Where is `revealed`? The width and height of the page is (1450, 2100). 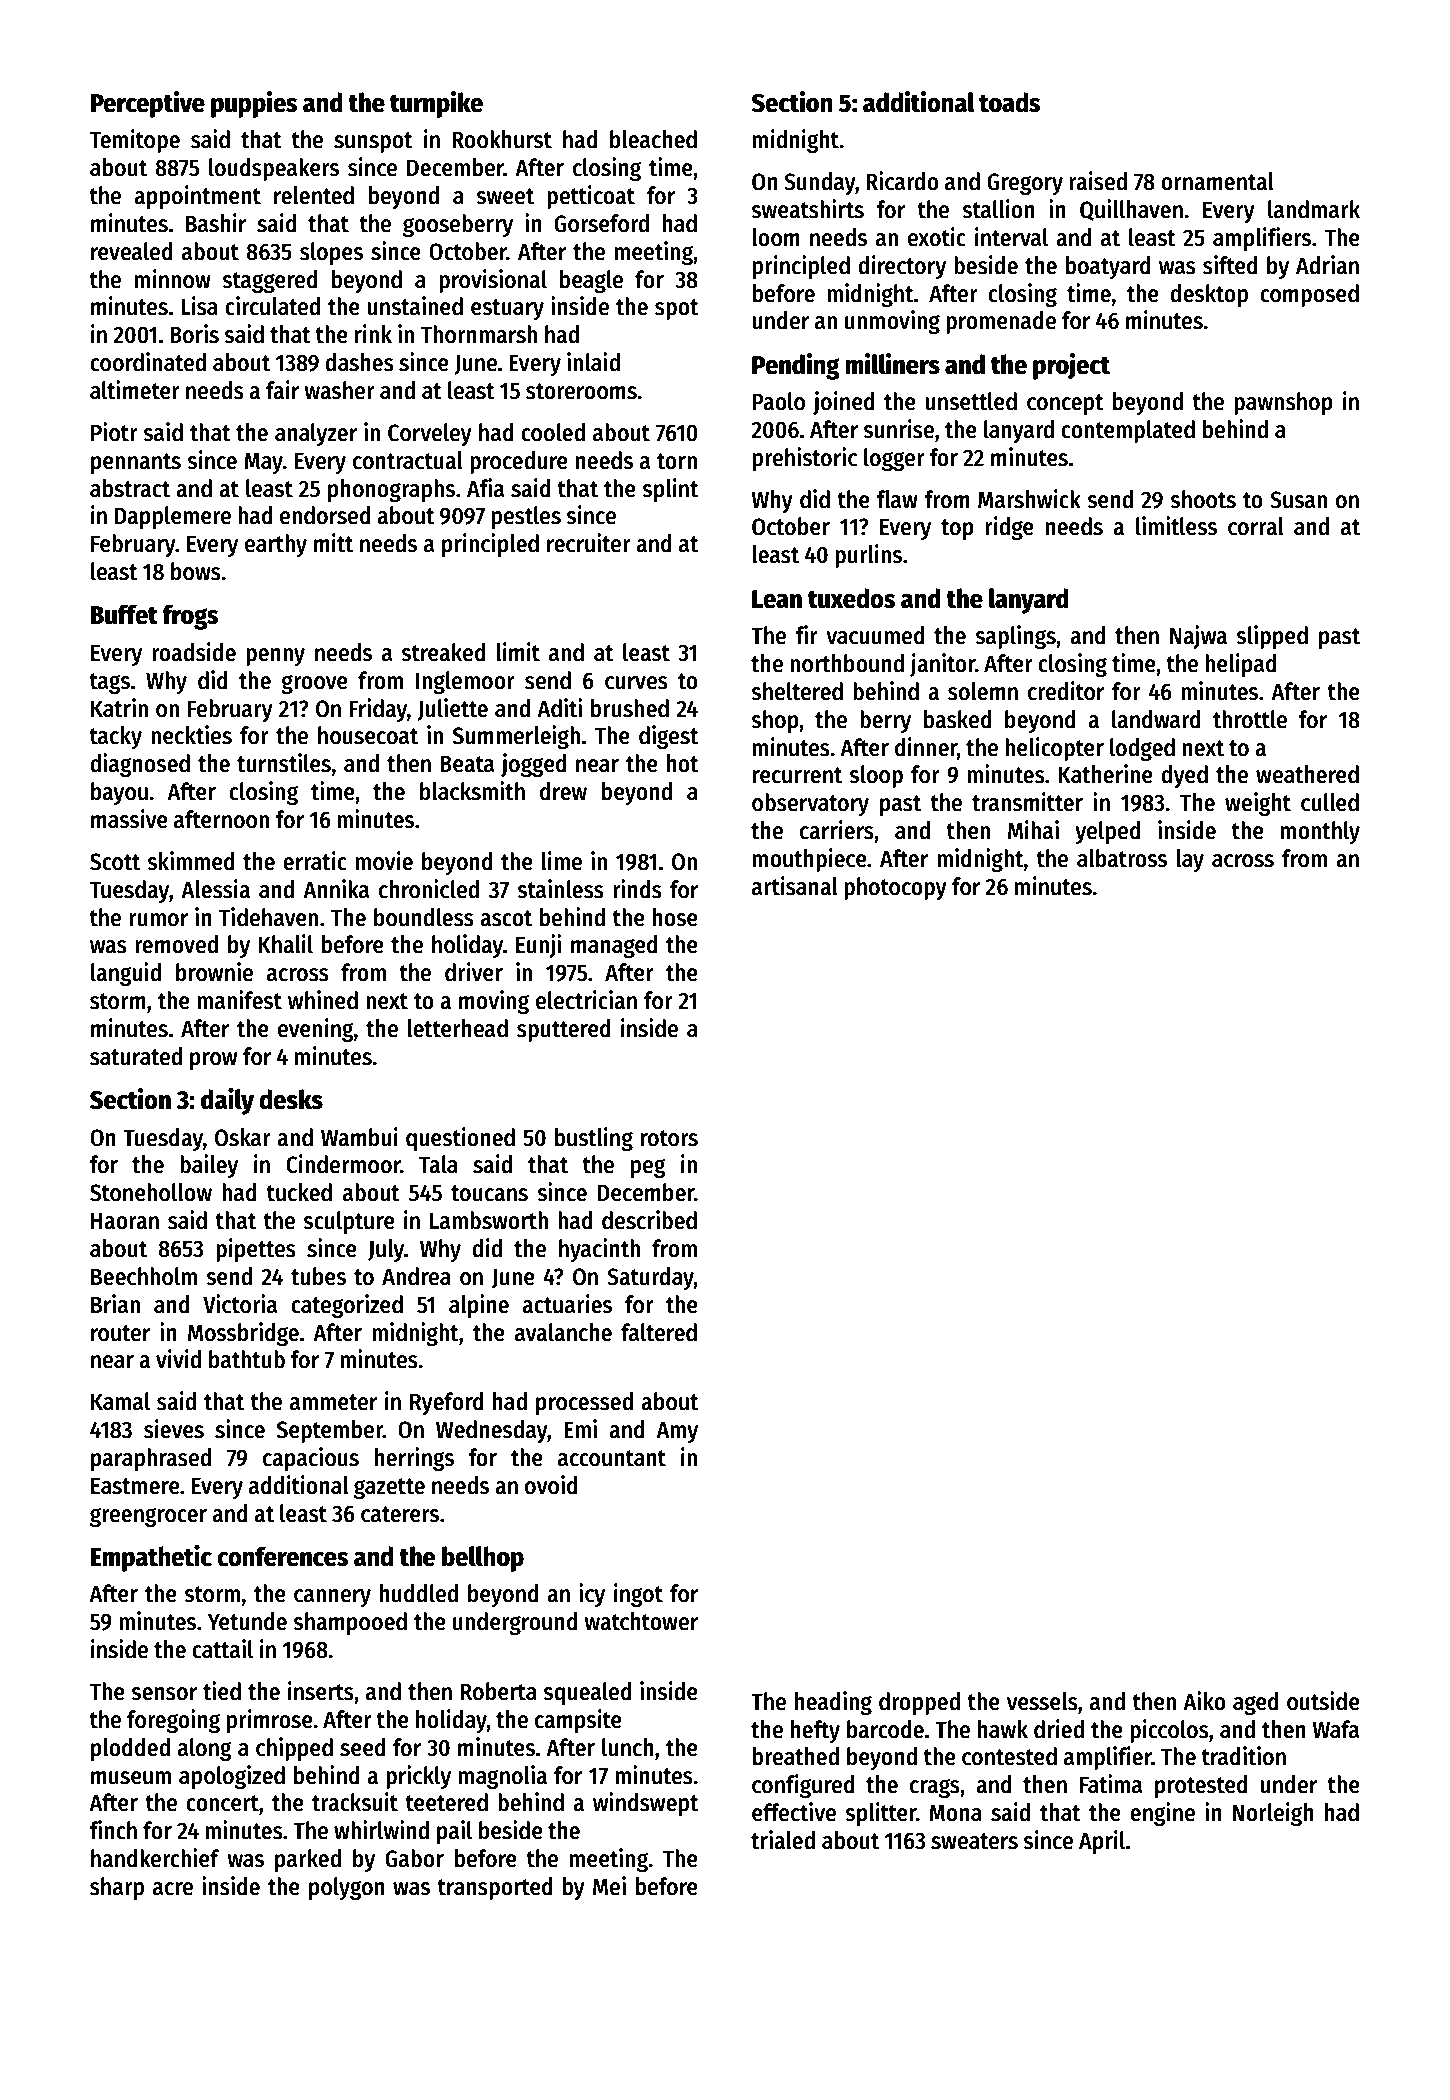
revealed is located at coordinates (132, 251).
